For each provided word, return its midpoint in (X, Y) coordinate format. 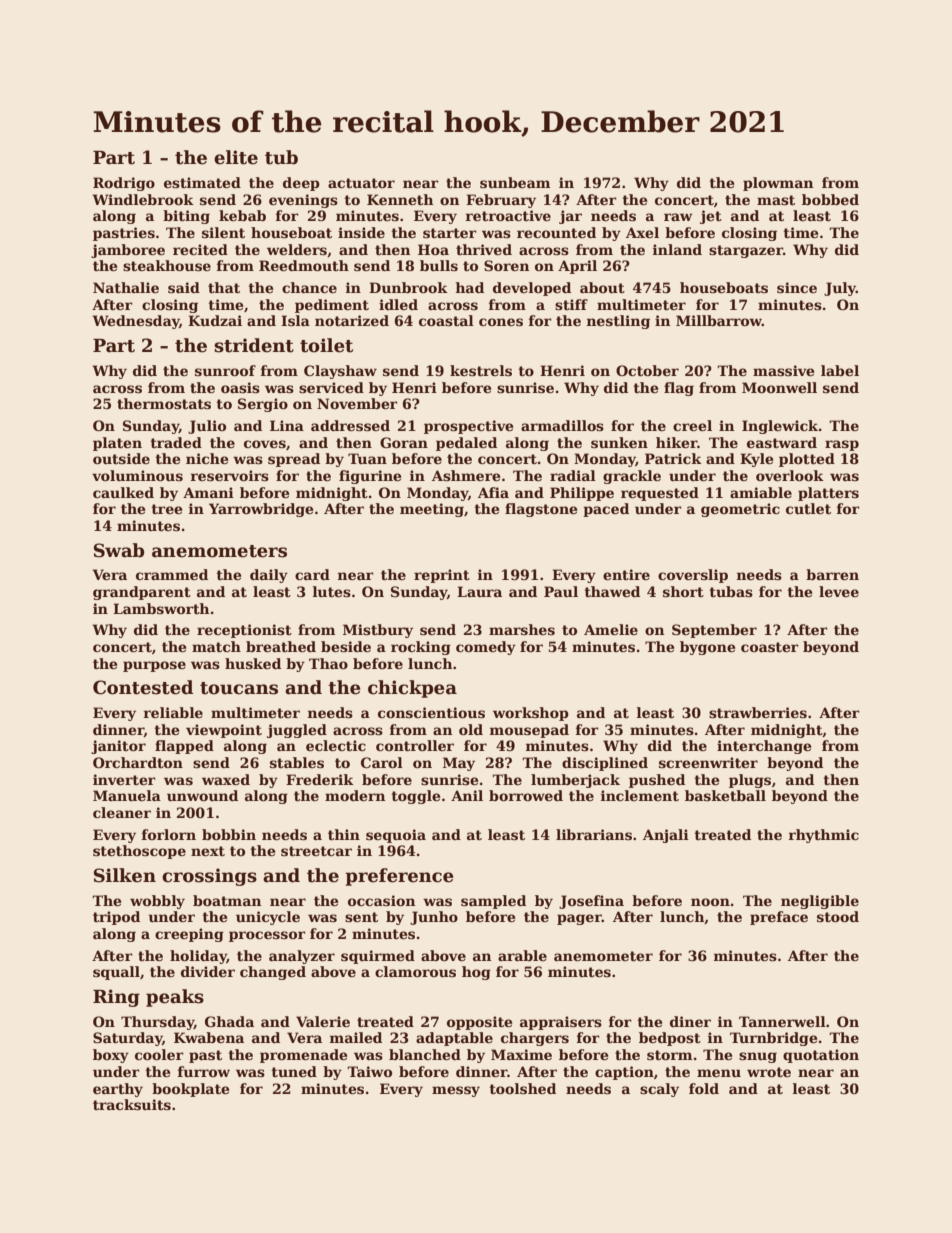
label (840, 370)
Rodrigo (124, 184)
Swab (119, 550)
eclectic (336, 745)
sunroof (225, 370)
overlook (790, 475)
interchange (764, 747)
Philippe (582, 494)
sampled (493, 902)
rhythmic (824, 836)
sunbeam (515, 182)
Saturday (127, 1039)
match (216, 646)
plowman (778, 184)
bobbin (229, 834)
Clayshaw (340, 372)
